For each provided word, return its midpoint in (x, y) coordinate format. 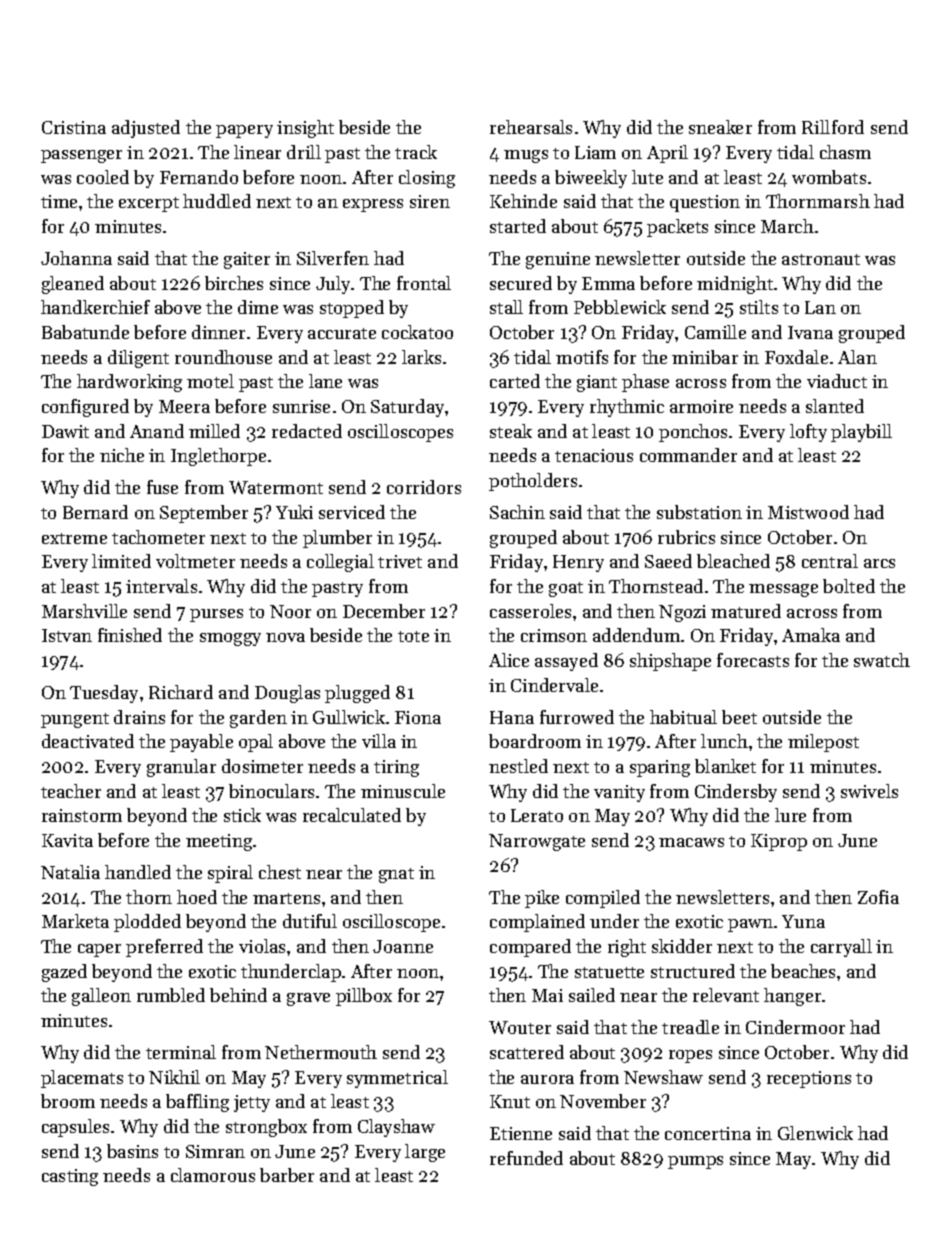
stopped (352, 309)
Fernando (199, 177)
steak (511, 431)
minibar (705, 357)
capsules (75, 1128)
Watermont (276, 487)
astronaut (821, 259)
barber (287, 1175)
